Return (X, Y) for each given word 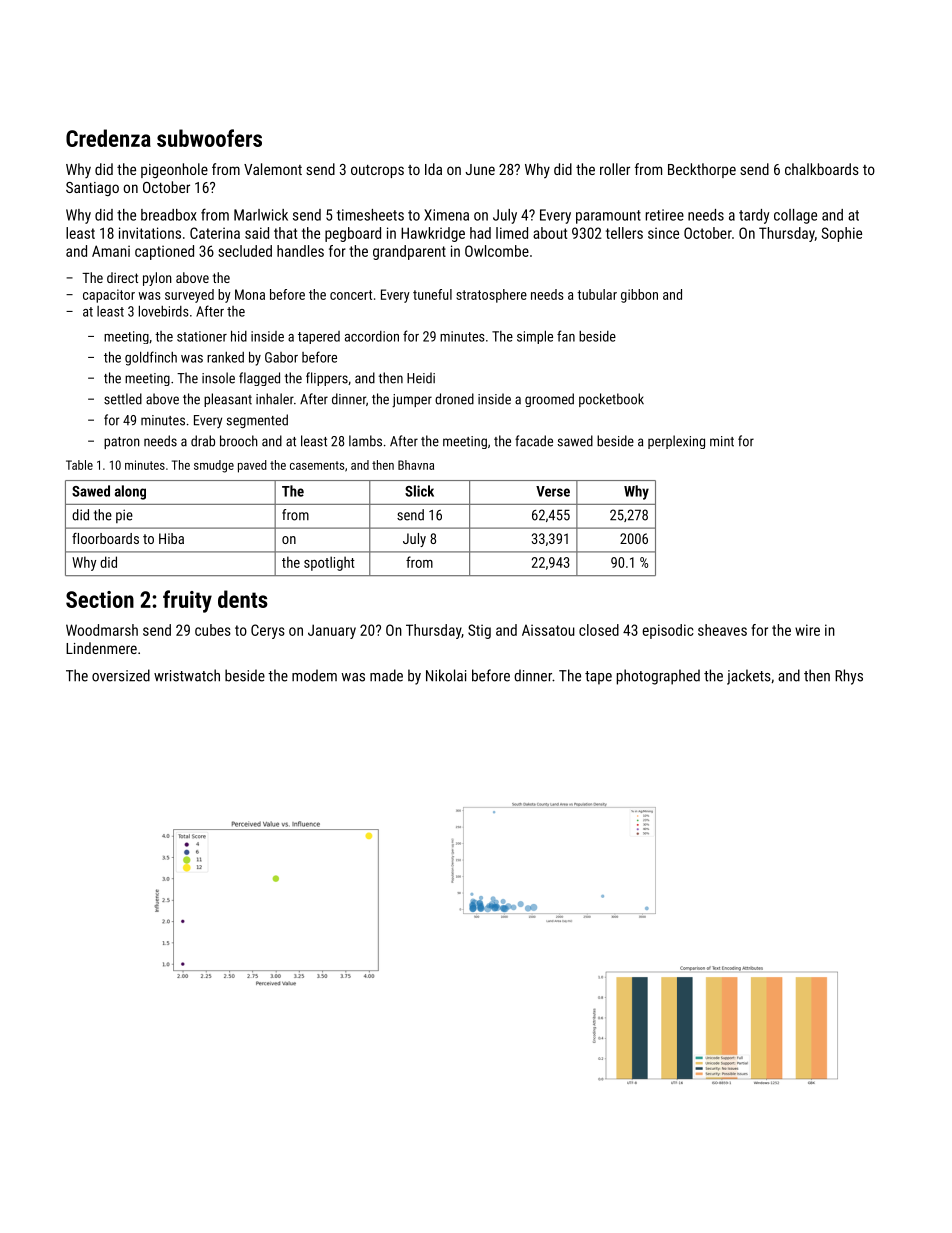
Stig (479, 631)
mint (722, 441)
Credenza (108, 138)
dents (243, 599)
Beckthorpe (702, 170)
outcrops (377, 171)
